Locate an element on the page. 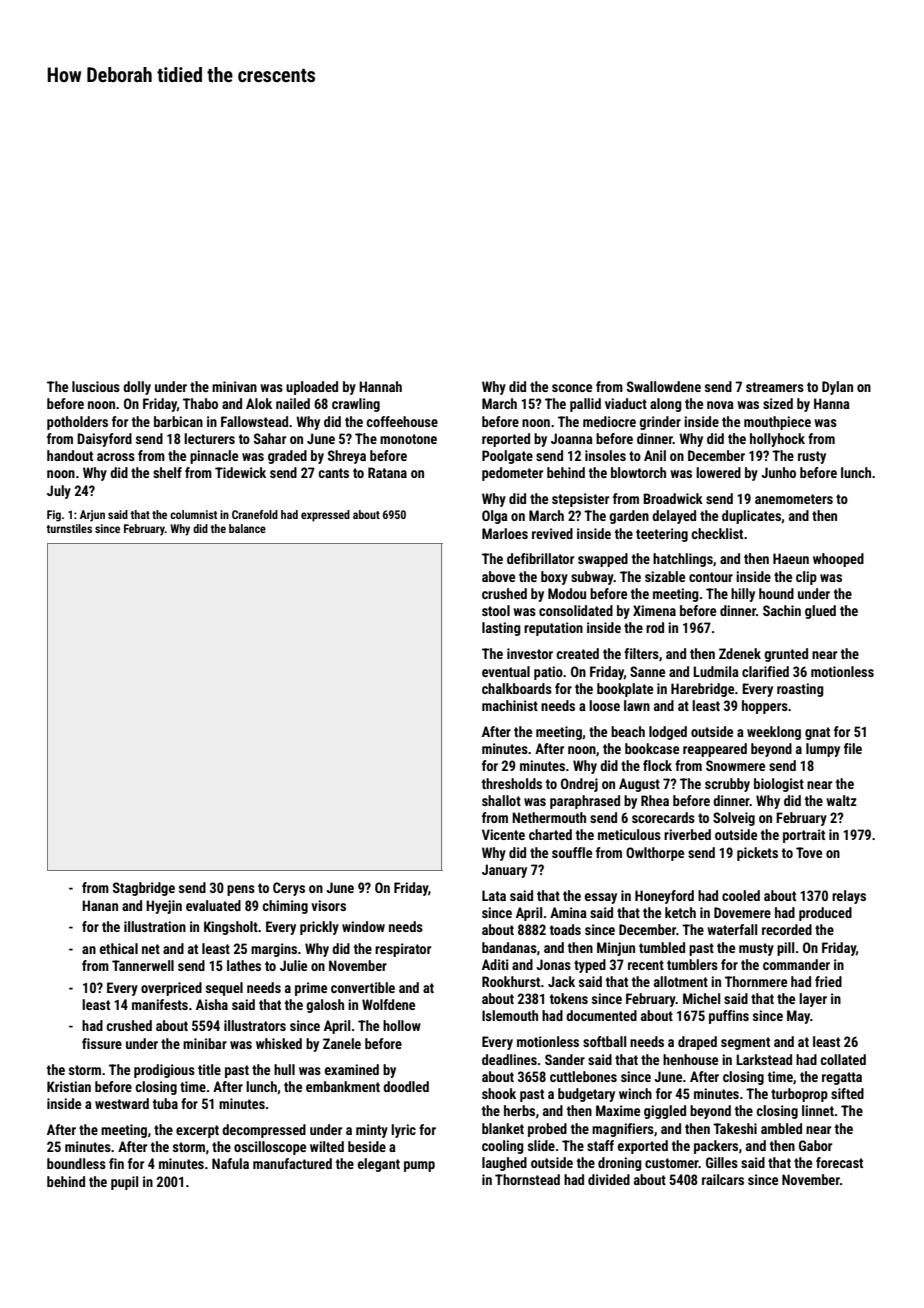 The height and width of the image is (1308, 924). scrubby is located at coordinates (727, 785).
